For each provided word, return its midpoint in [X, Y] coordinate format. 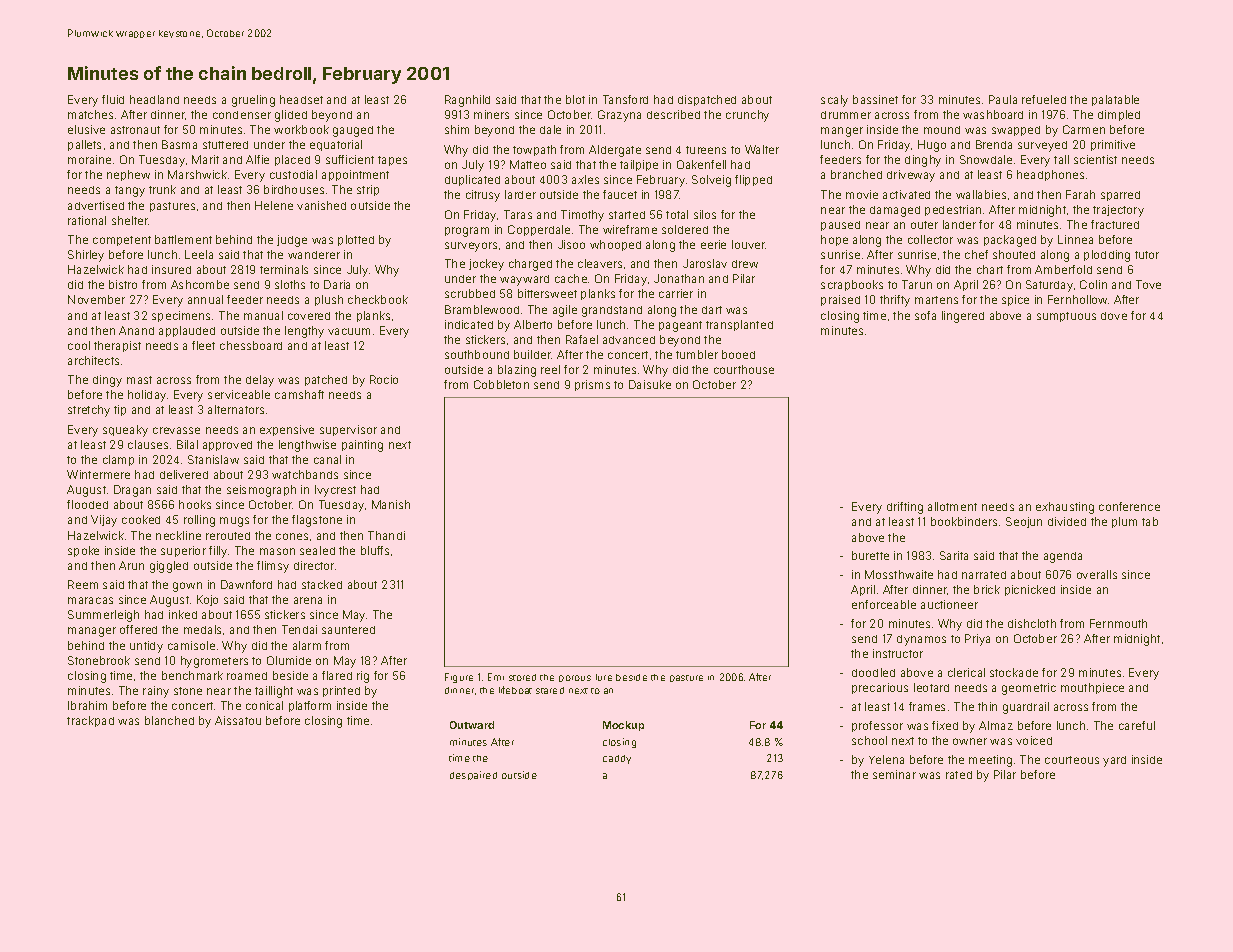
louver [749, 244]
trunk [162, 189]
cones [292, 536]
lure [604, 677]
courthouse [744, 369]
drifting [905, 508]
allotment [952, 506]
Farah [1080, 194]
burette [870, 555]
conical [264, 705]
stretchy [89, 411]
